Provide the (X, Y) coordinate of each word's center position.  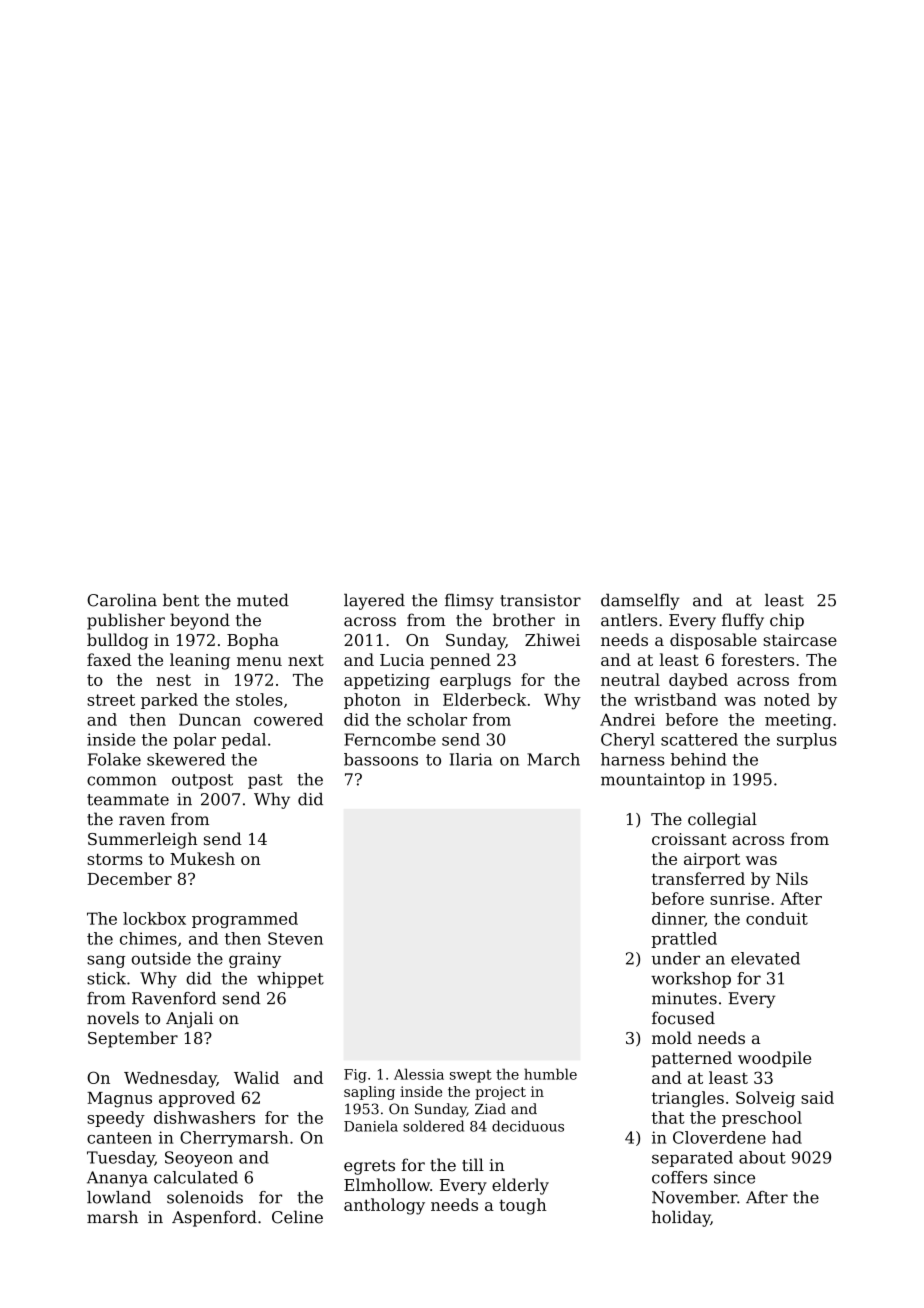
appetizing (387, 682)
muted (263, 600)
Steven (295, 938)
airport (712, 861)
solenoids (205, 1197)
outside (161, 958)
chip (787, 621)
